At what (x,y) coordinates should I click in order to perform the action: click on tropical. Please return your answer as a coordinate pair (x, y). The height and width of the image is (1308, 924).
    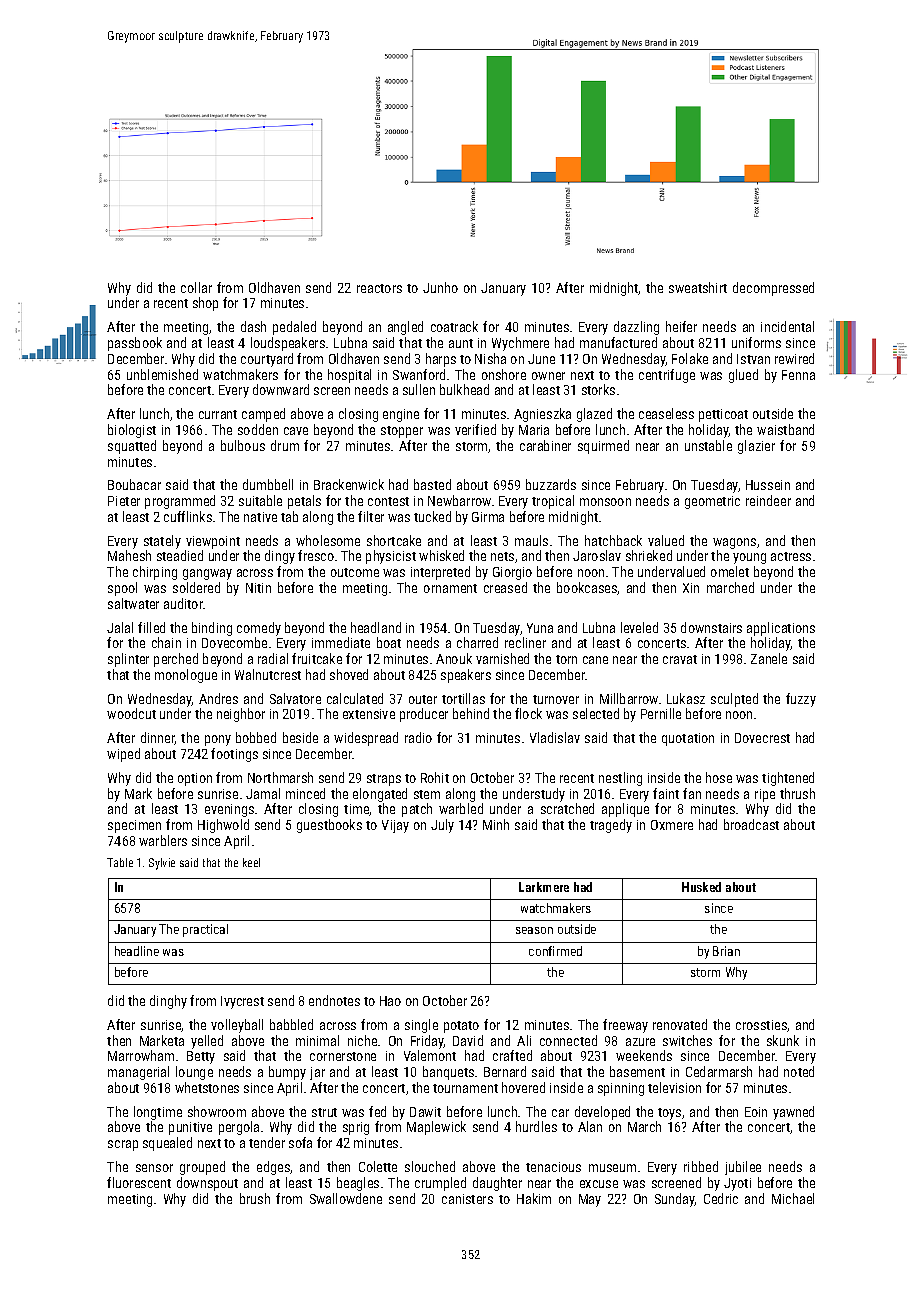
    Looking at the image, I should click on (553, 502).
